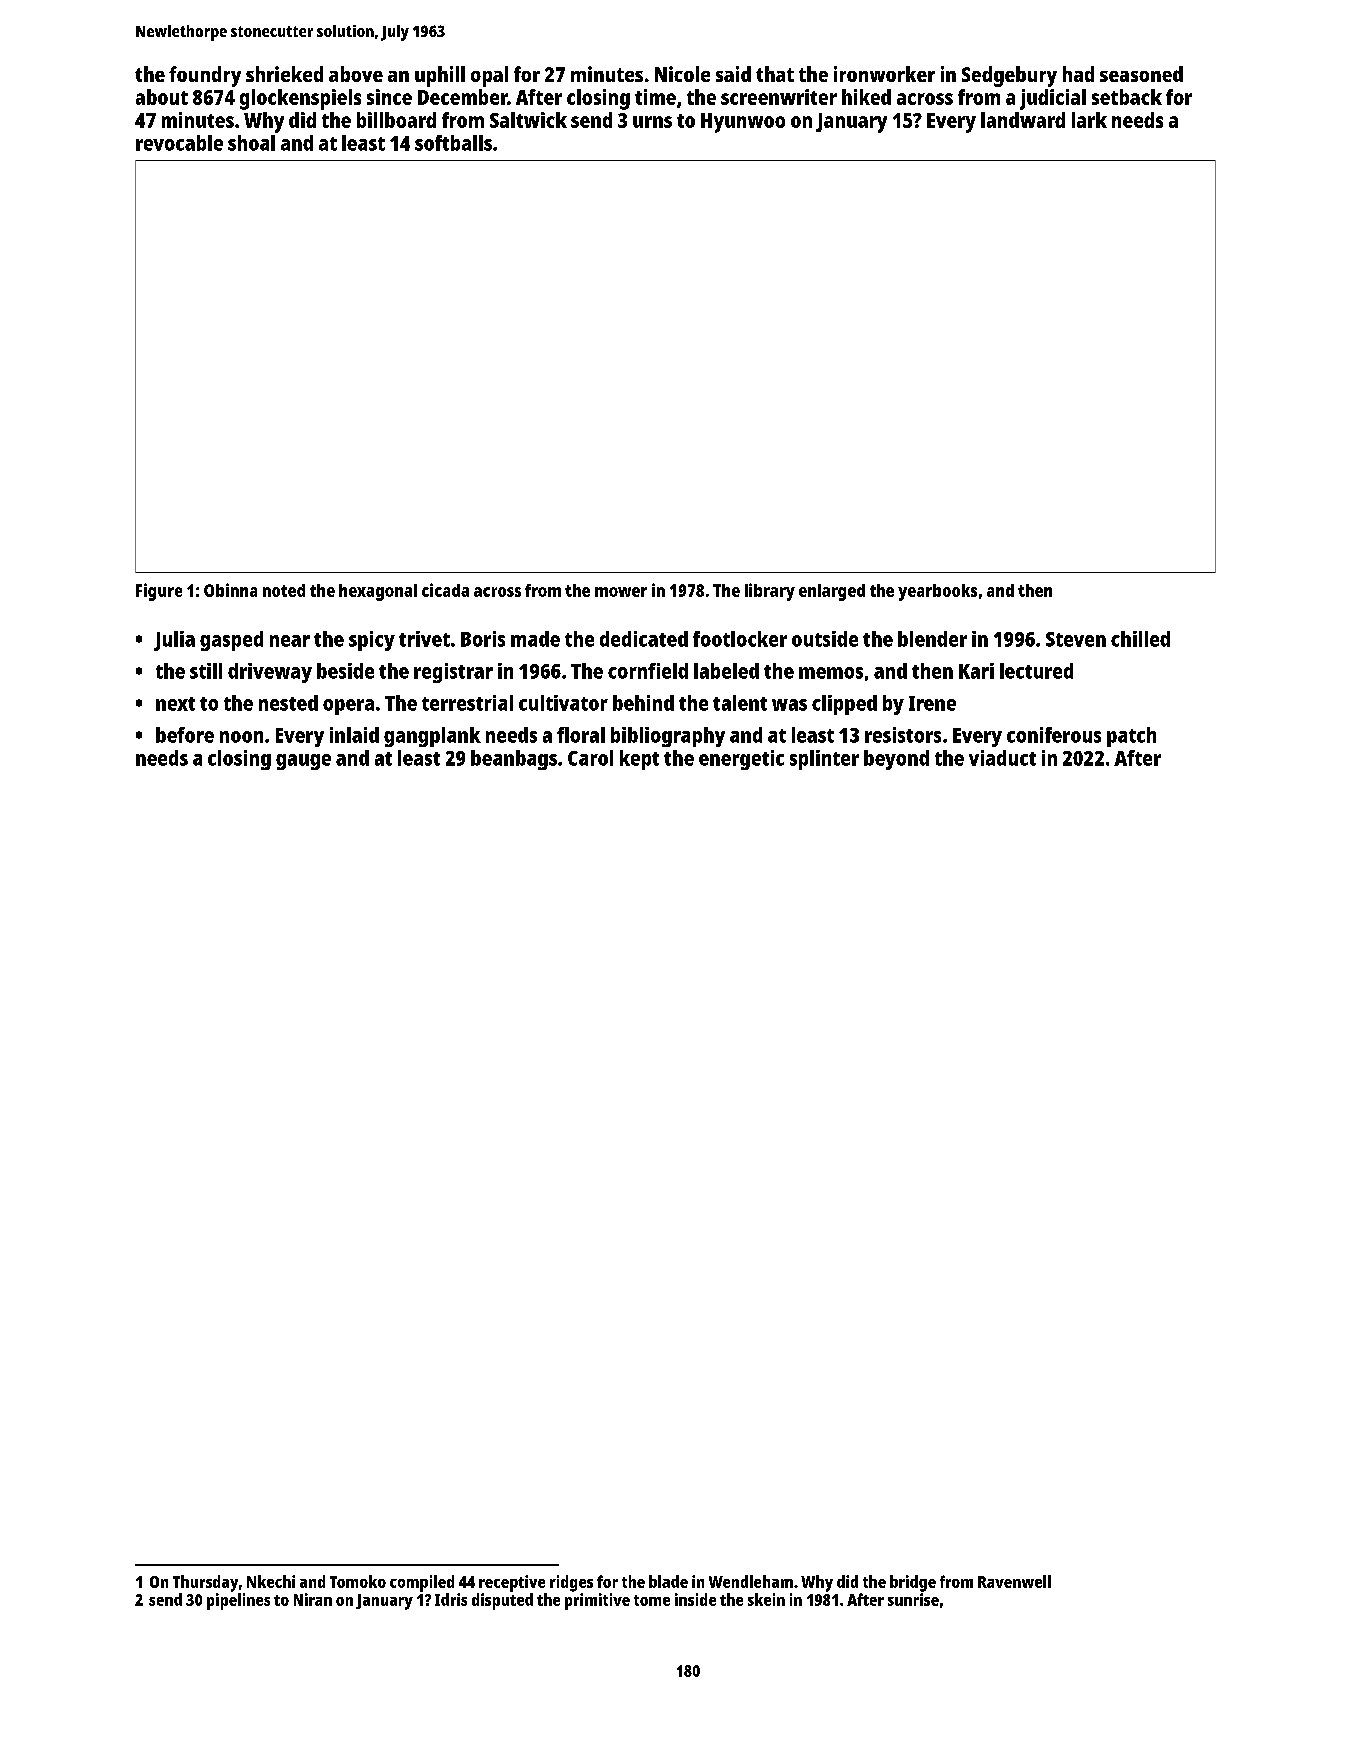 This screenshot has height=1748, width=1351. What do you see at coordinates (514, 760) in the screenshot?
I see `beanbags` at bounding box center [514, 760].
